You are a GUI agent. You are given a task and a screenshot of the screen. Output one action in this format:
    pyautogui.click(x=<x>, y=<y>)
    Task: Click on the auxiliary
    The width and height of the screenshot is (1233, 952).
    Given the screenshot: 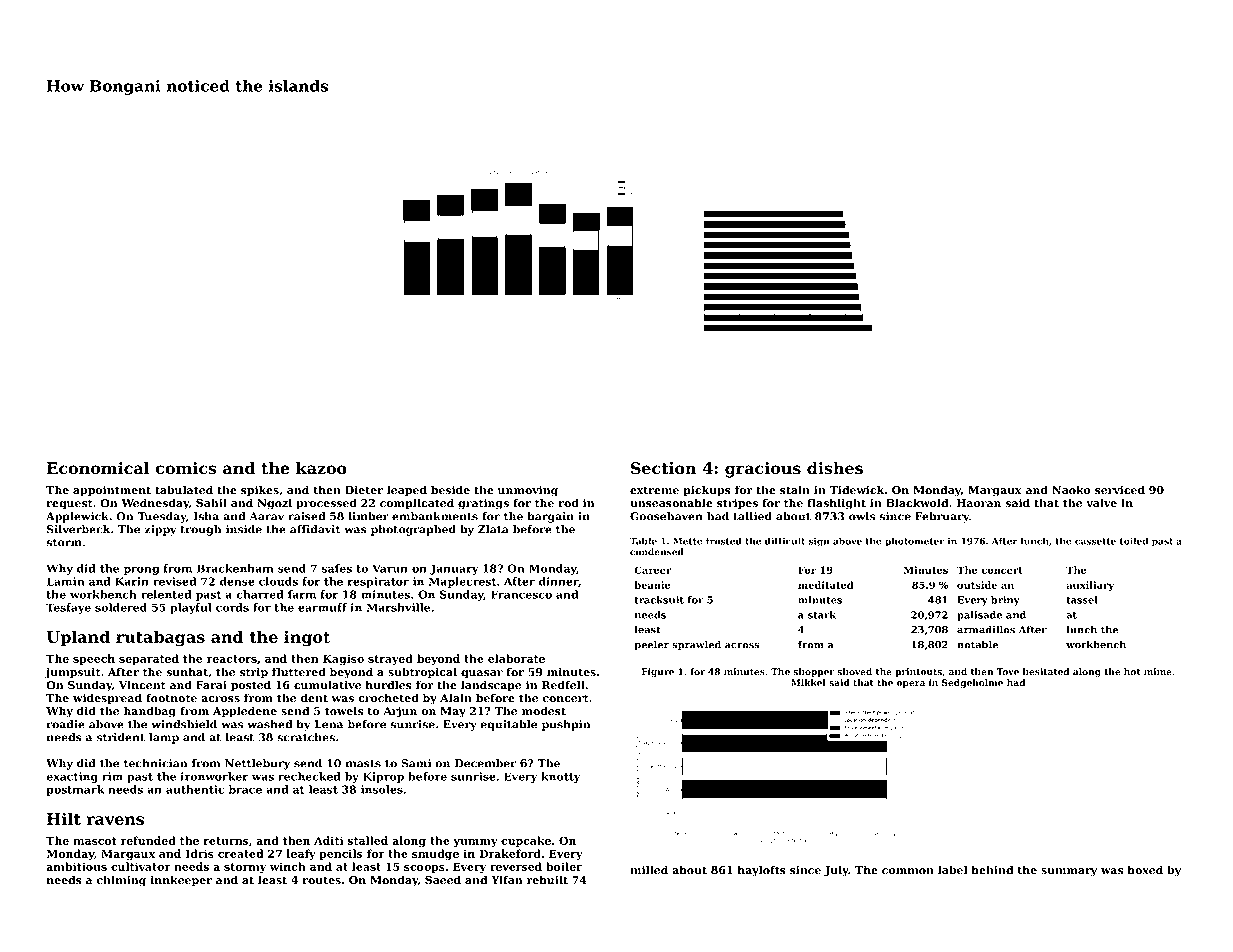 What is the action you would take?
    pyautogui.click(x=1090, y=586)
